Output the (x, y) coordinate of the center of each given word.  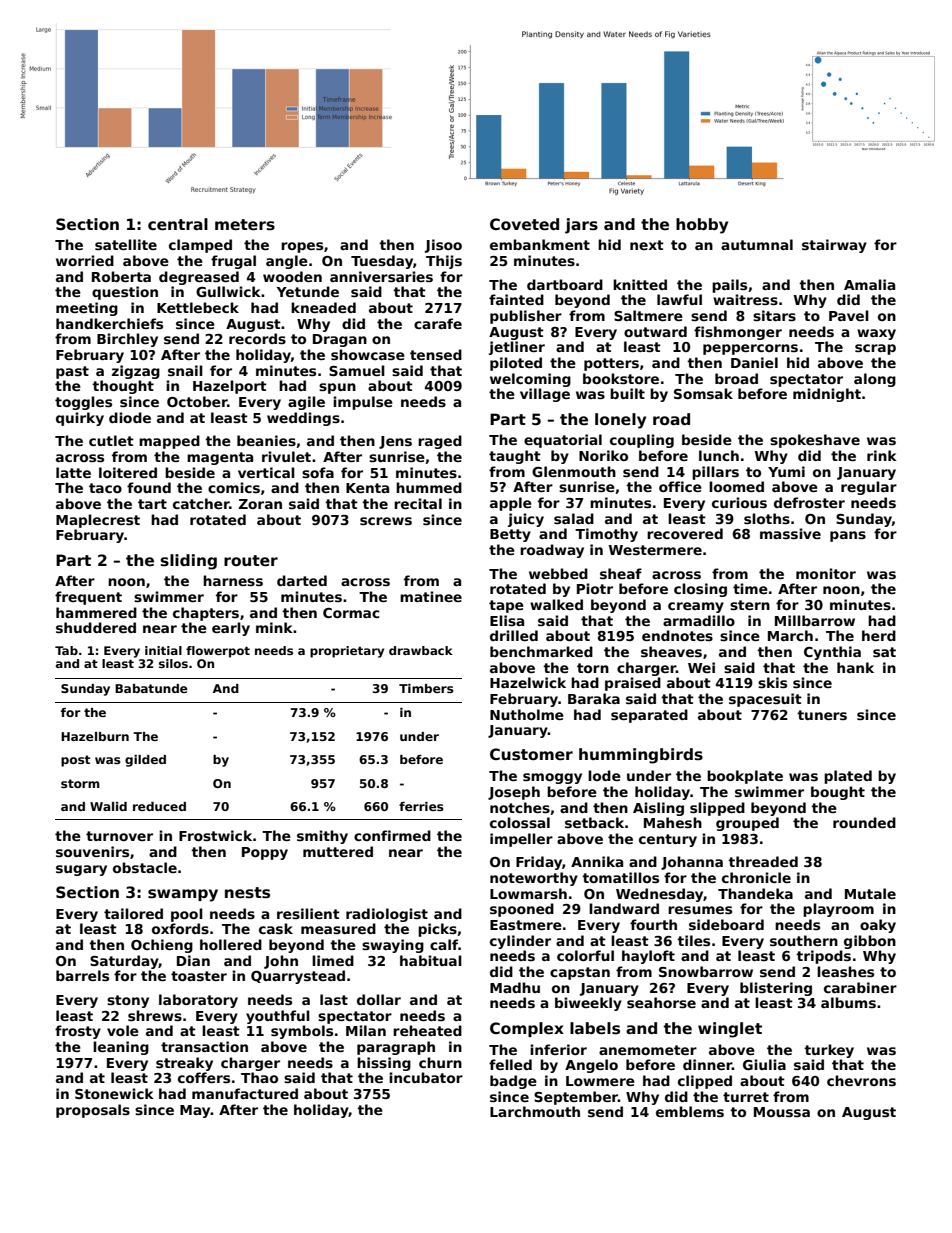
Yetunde (307, 291)
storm (80, 783)
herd (879, 635)
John (281, 962)
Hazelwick (528, 682)
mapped (169, 442)
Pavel (849, 315)
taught (515, 457)
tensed (436, 354)
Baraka (594, 698)
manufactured (245, 1093)
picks (437, 930)
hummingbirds (641, 756)
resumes (700, 910)
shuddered (96, 627)
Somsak (703, 393)
